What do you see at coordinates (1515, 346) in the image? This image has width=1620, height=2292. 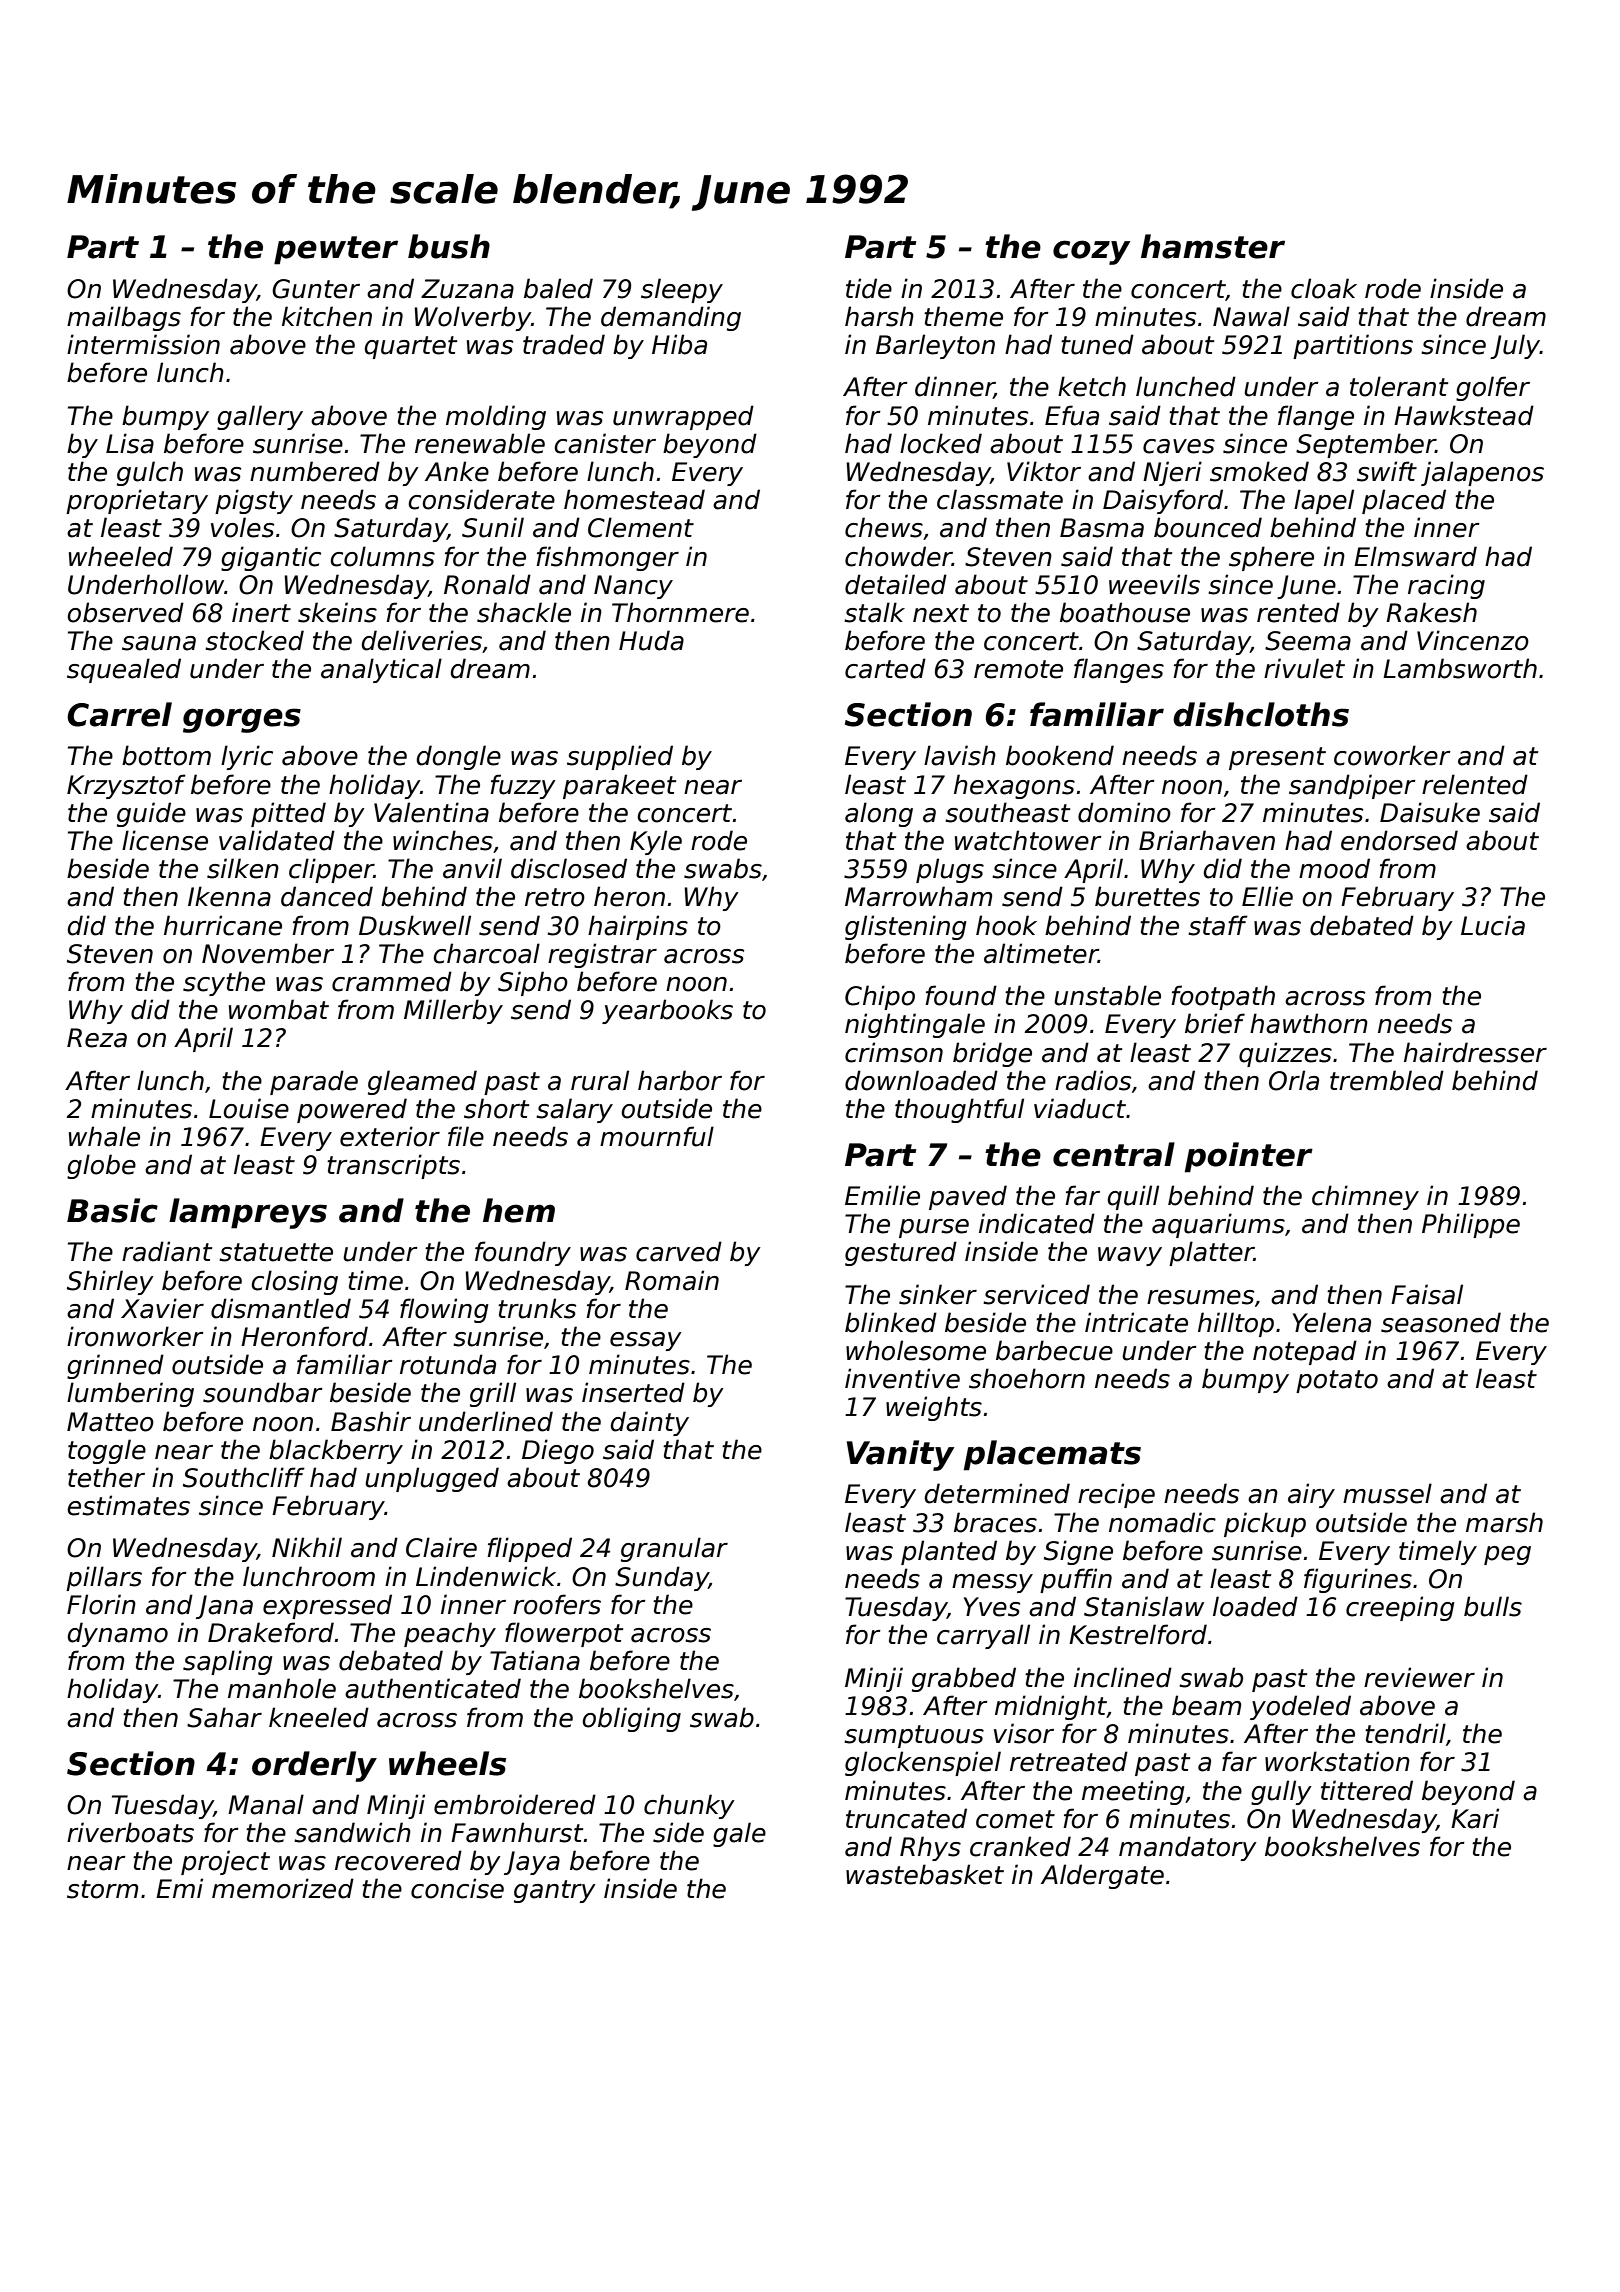 I see `July` at bounding box center [1515, 346].
